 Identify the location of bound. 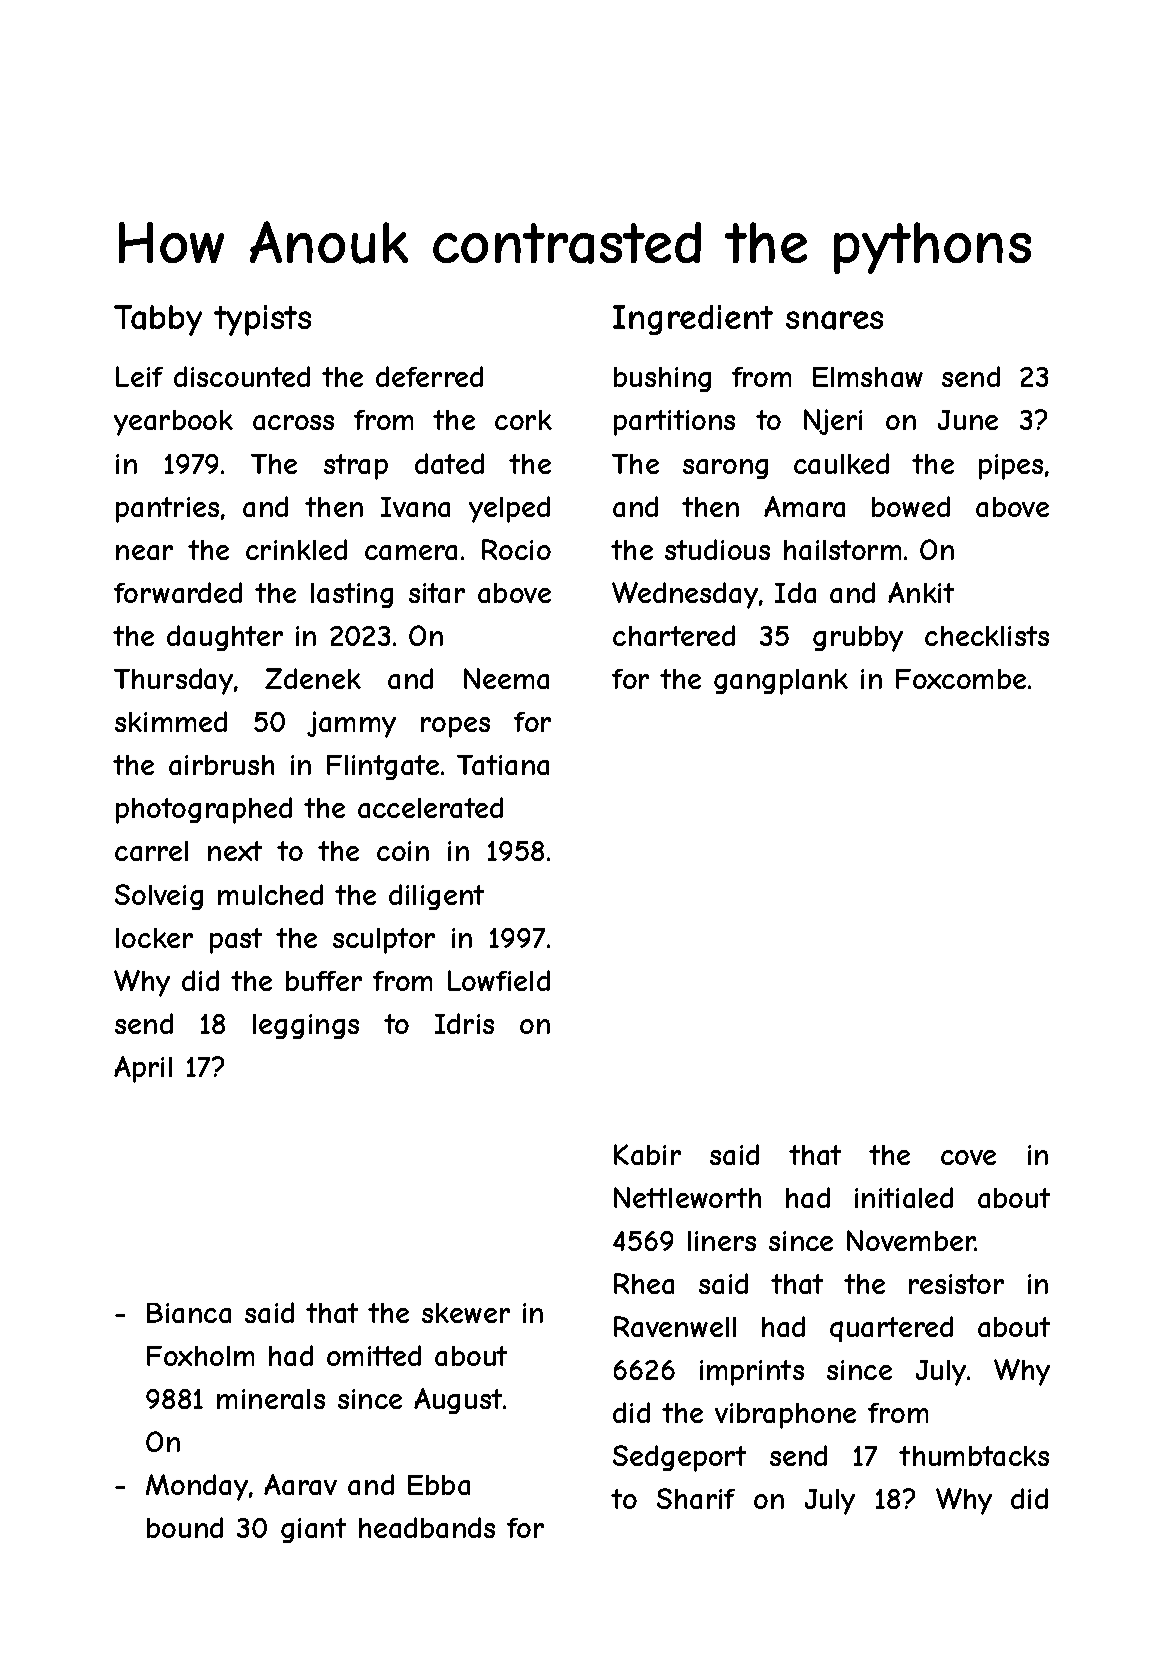
(185, 1527).
